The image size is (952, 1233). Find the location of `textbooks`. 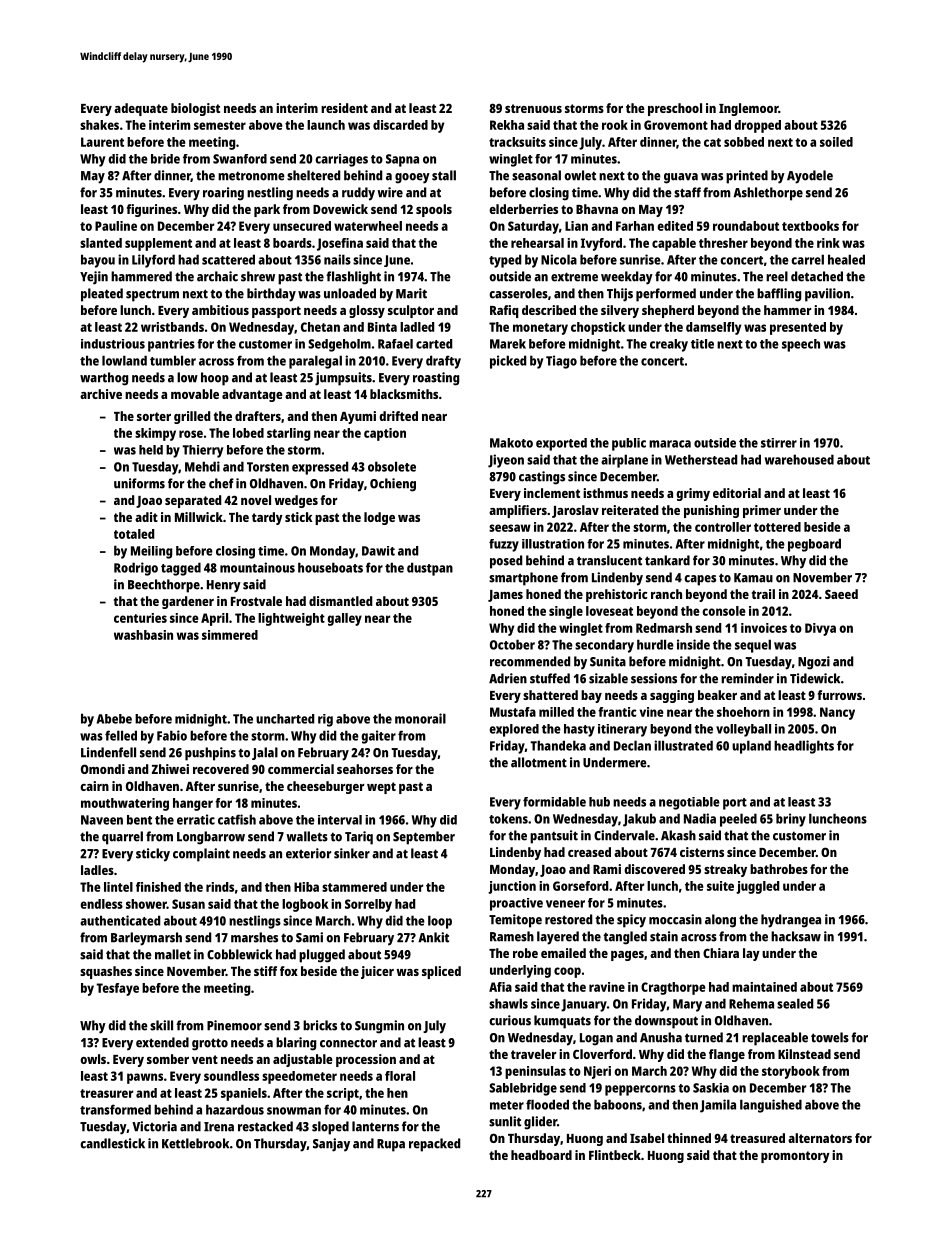

textbooks is located at coordinates (810, 226).
